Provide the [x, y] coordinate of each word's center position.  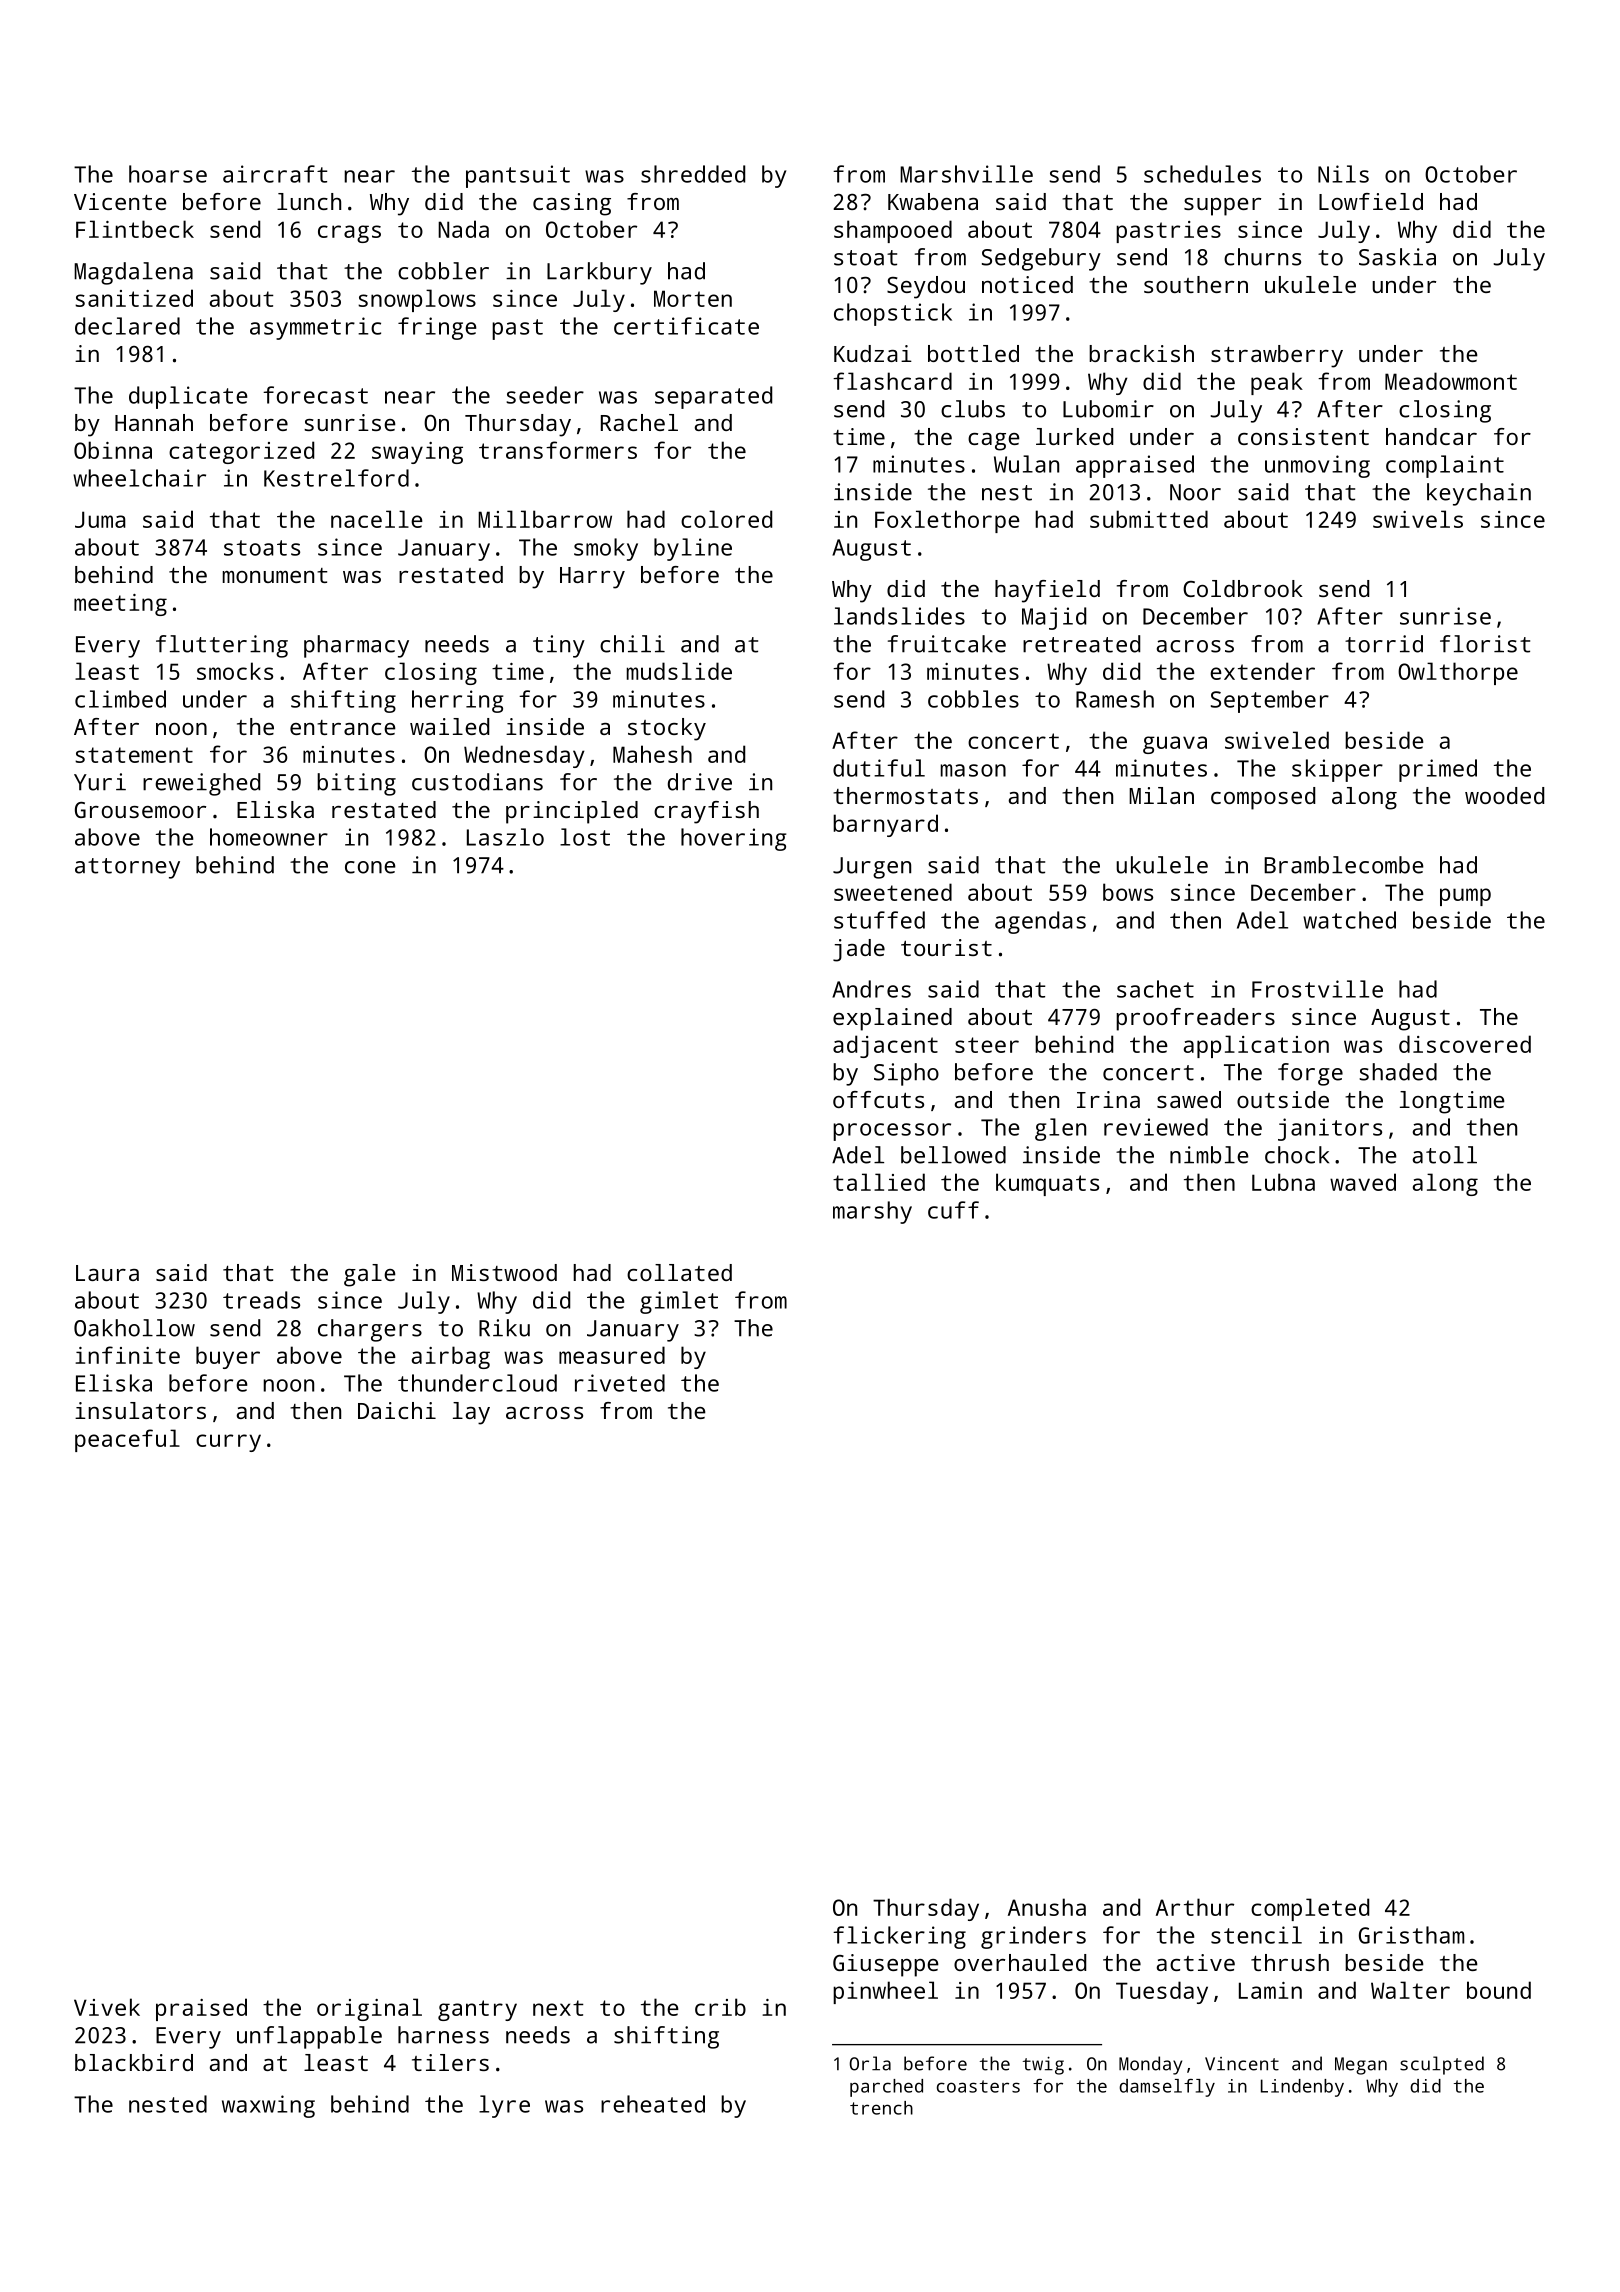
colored [726, 519]
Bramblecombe [1344, 865]
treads [261, 1300]
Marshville [966, 174]
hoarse [168, 174]
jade [859, 950]
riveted [620, 1383]
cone [370, 867]
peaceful [127, 1440]
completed [1310, 1909]
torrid [1384, 644]
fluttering [222, 646]
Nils [1343, 174]
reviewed [1156, 1127]
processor [892, 1132]
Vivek [107, 2007]
